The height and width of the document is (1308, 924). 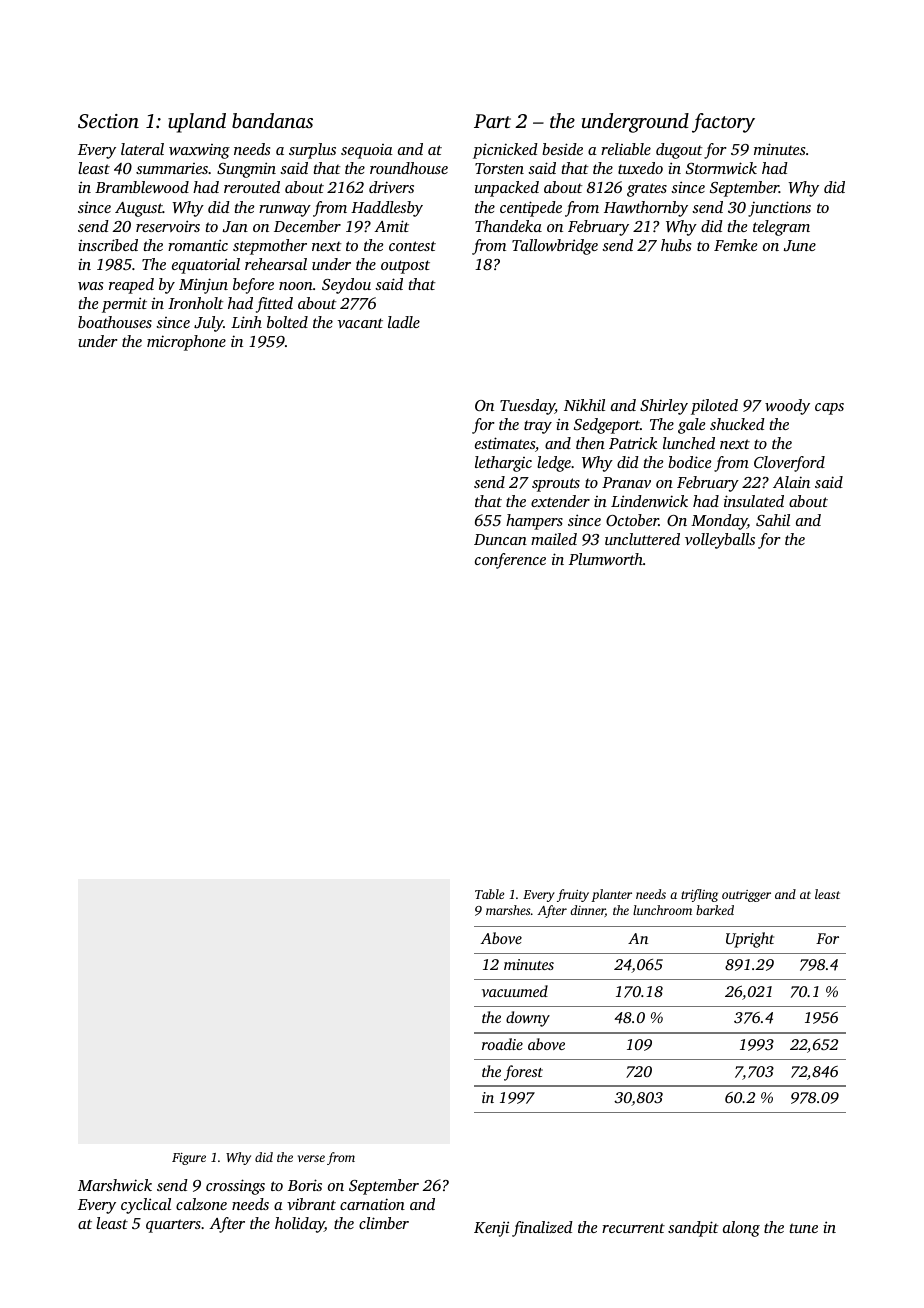 What do you see at coordinates (500, 539) in the document?
I see `Duncan` at bounding box center [500, 539].
